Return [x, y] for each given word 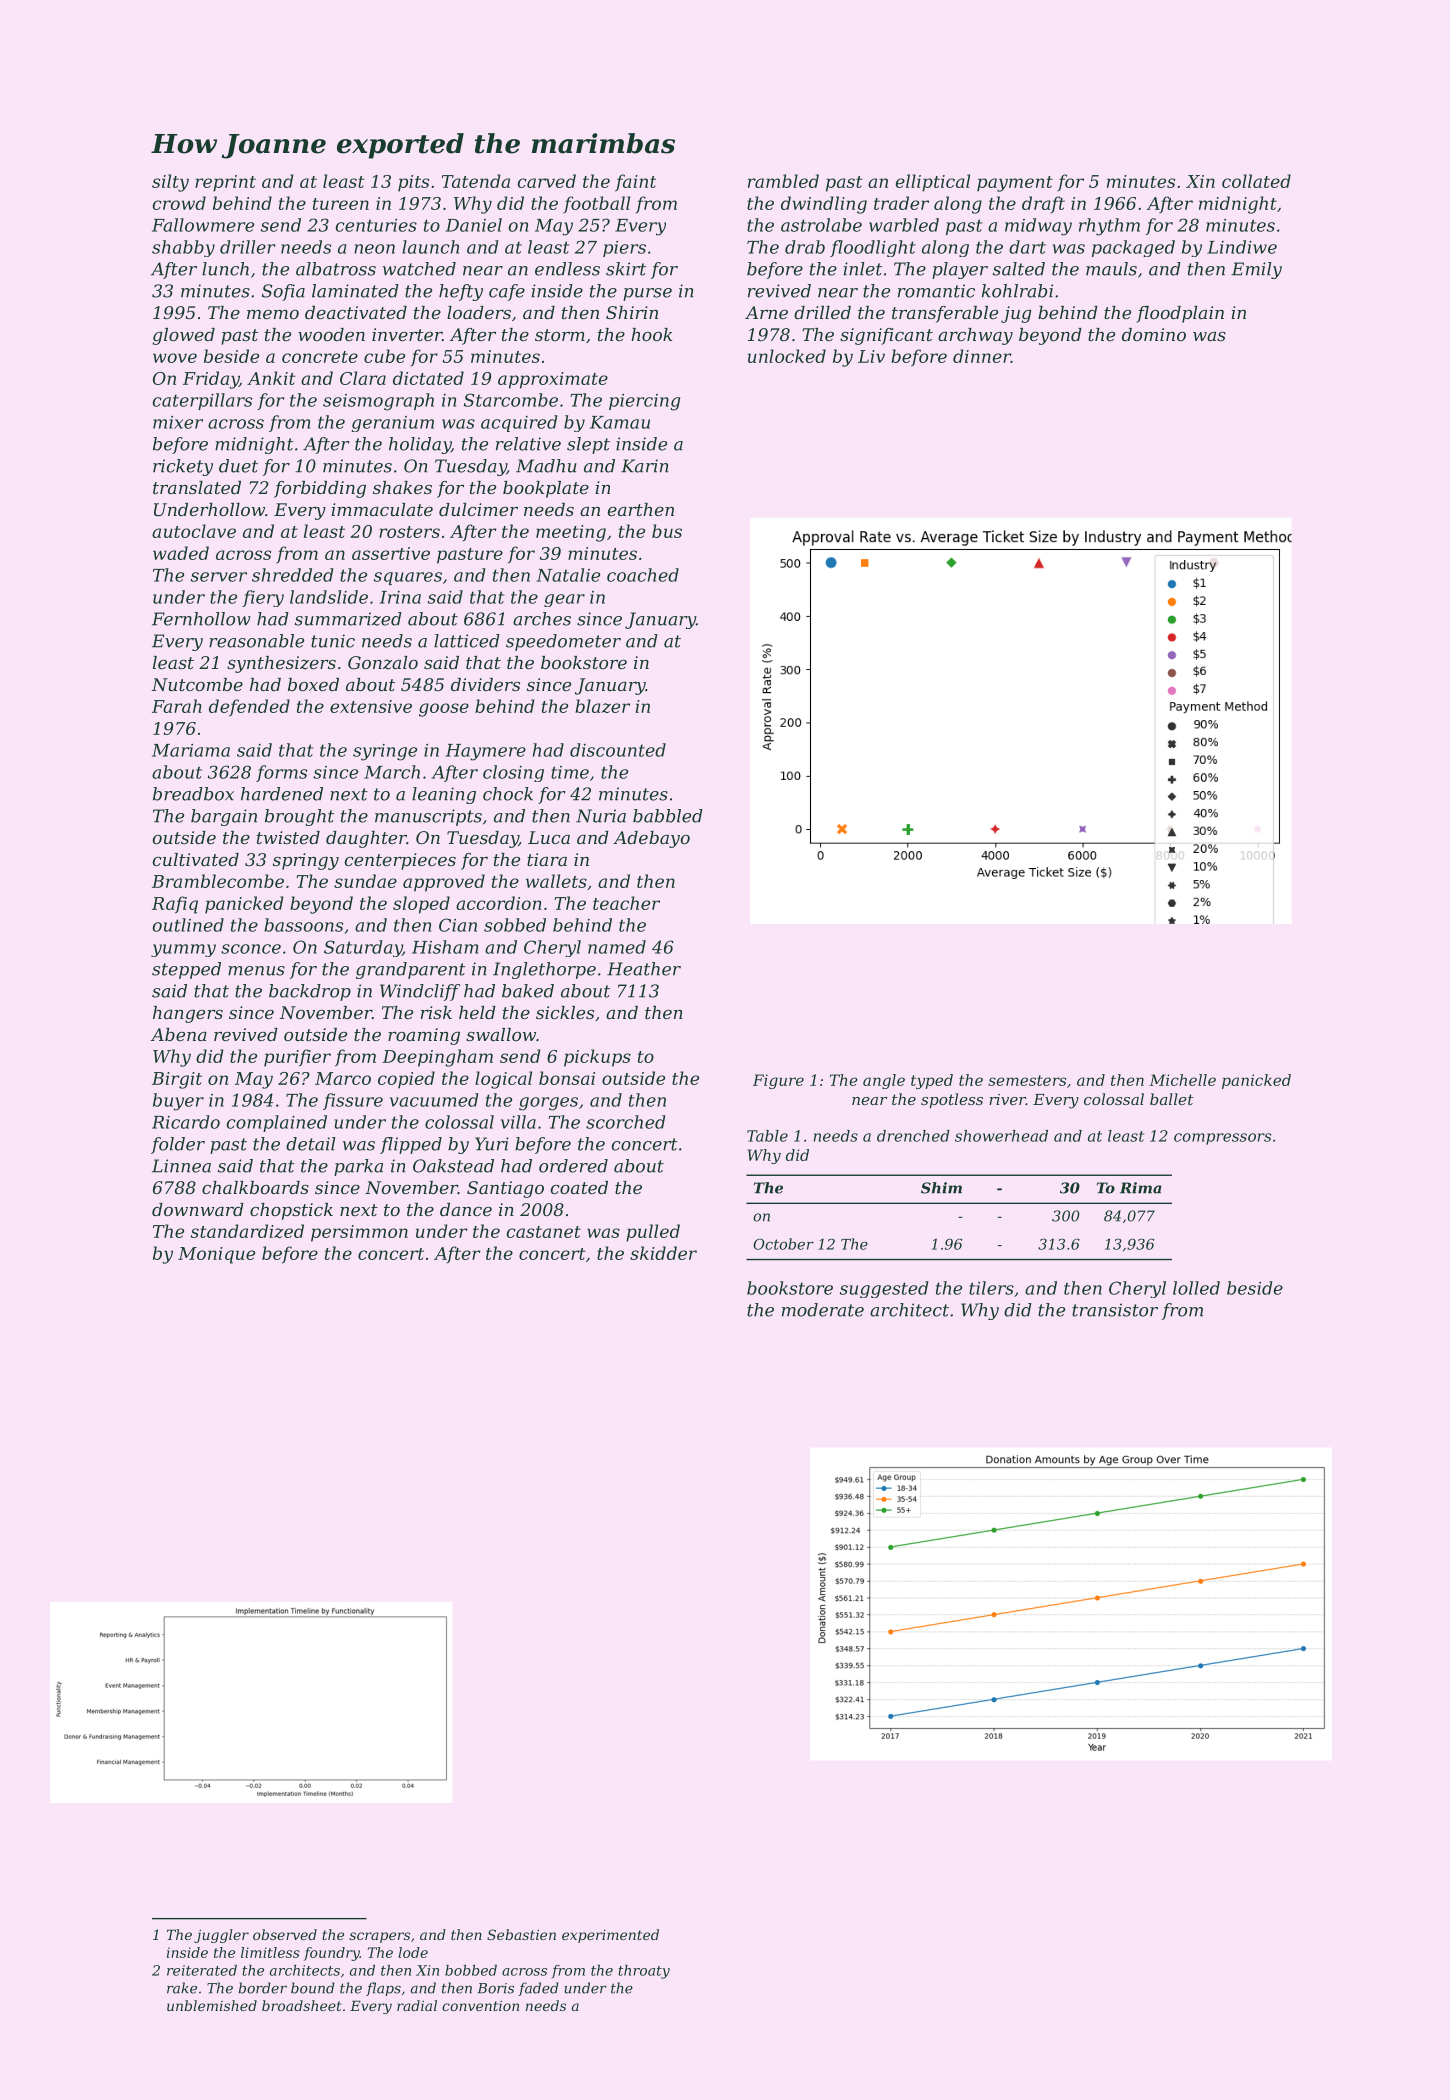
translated [197, 487]
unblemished [212, 2005]
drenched [913, 1136]
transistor [1115, 1310]
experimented [610, 1936]
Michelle [1182, 1080]
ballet [1172, 1099]
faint [635, 183]
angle [884, 1081]
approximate [553, 380]
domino [1154, 334]
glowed [183, 336]
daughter [366, 839]
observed [285, 1934]
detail [310, 1144]
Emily [1256, 270]
